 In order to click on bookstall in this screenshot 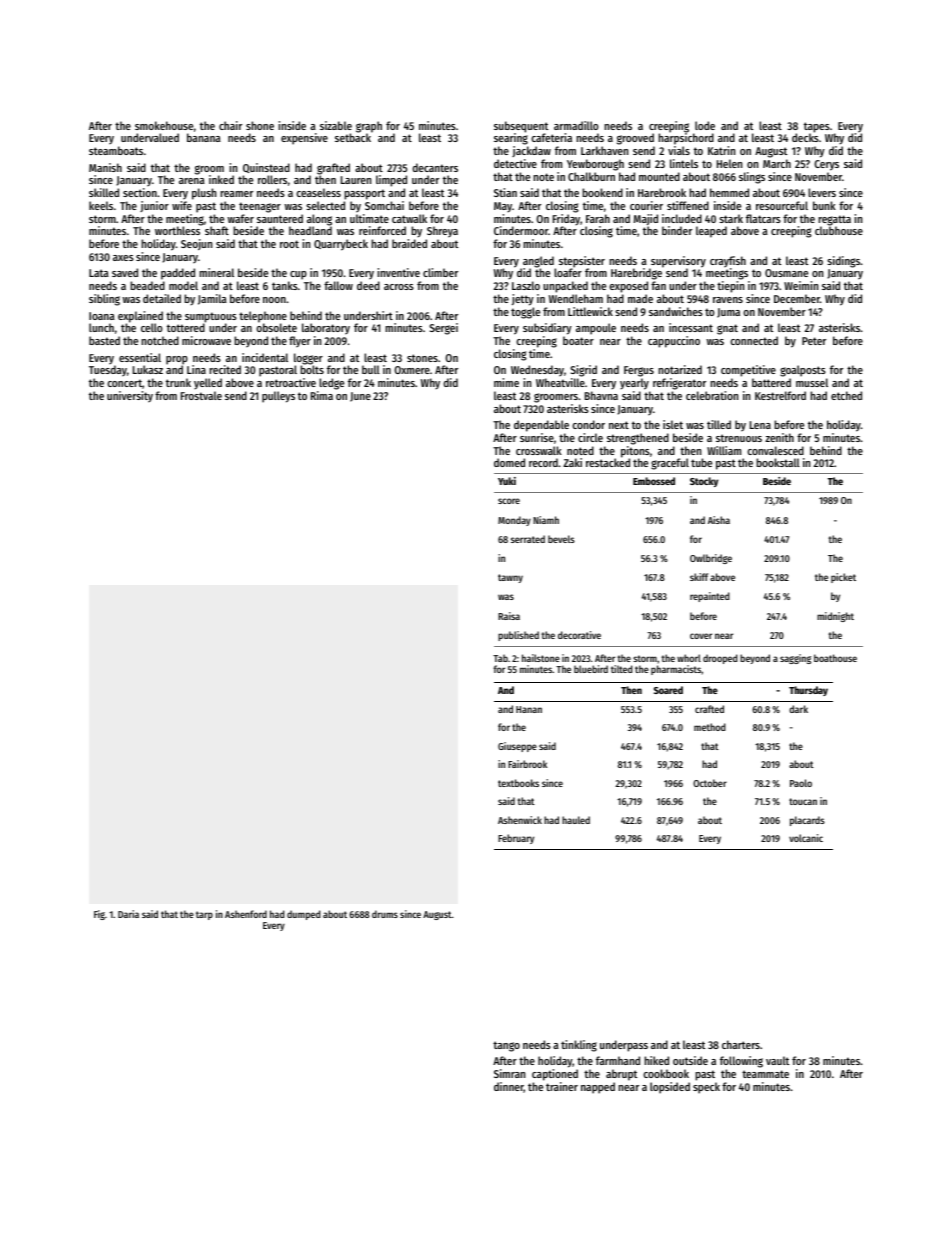, I will do `click(778, 462)`.
